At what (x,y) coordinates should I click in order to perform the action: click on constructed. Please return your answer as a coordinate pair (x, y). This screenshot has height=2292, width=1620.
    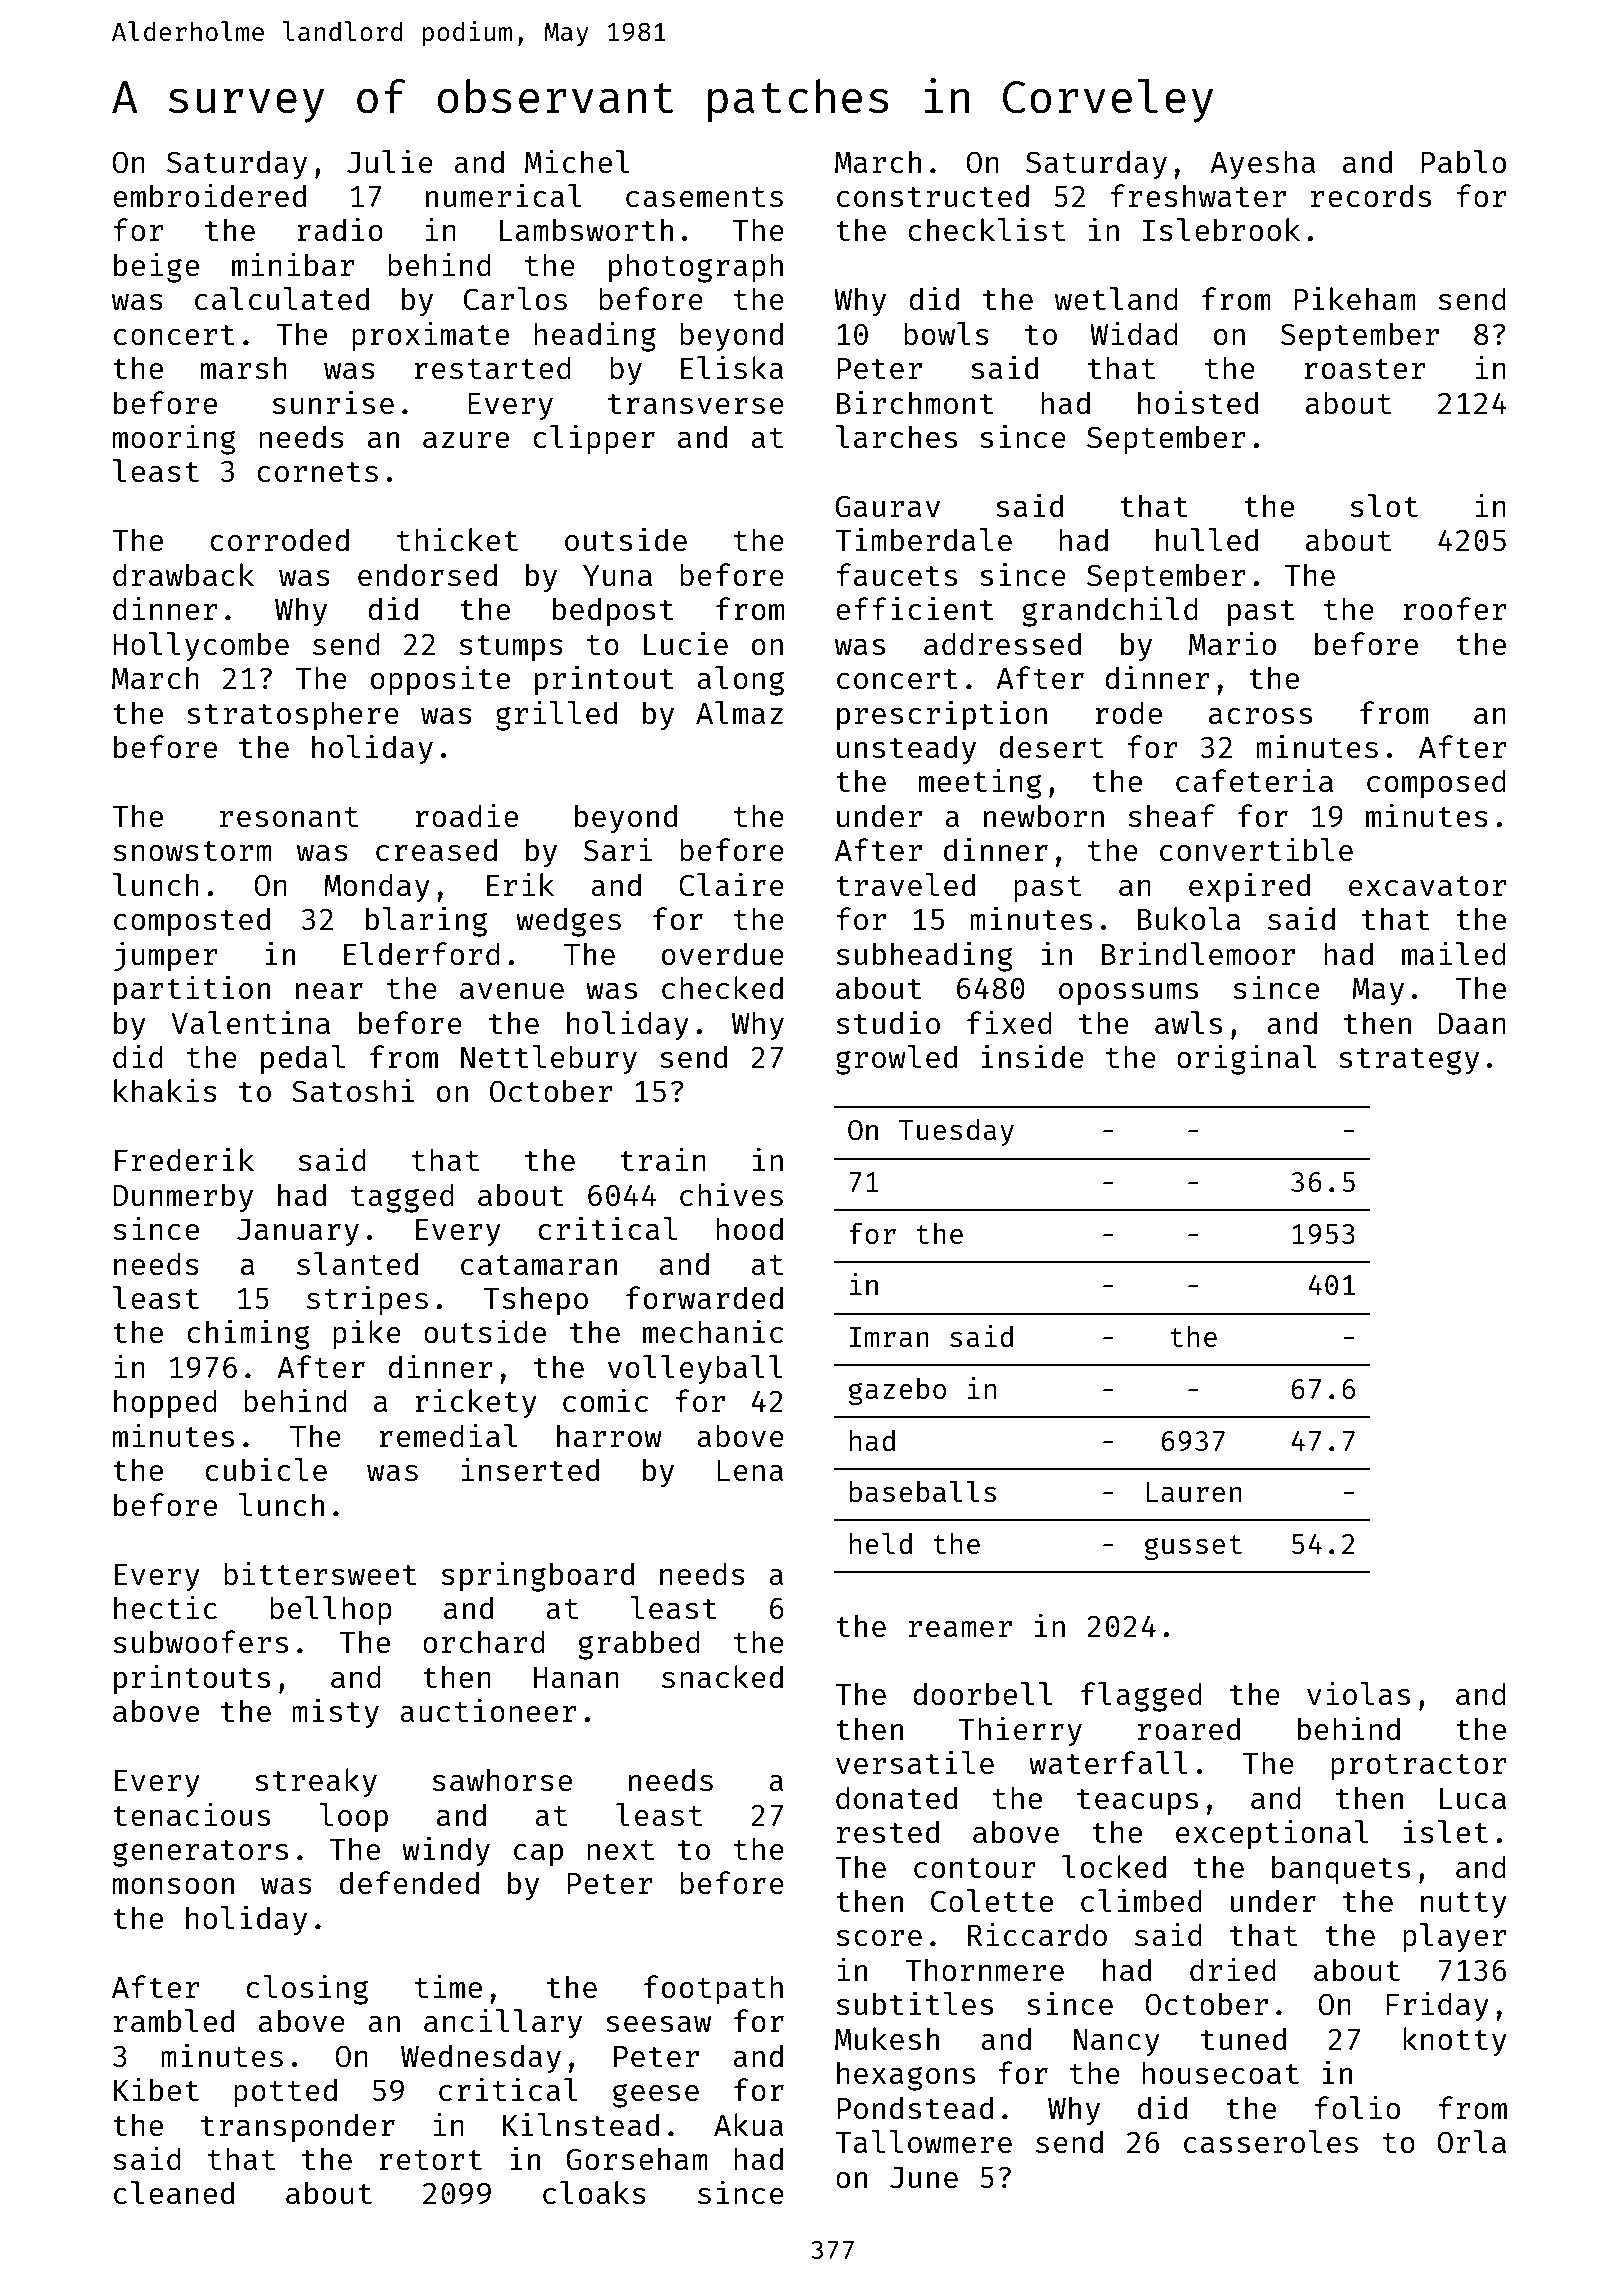
    Looking at the image, I should click on (933, 195).
